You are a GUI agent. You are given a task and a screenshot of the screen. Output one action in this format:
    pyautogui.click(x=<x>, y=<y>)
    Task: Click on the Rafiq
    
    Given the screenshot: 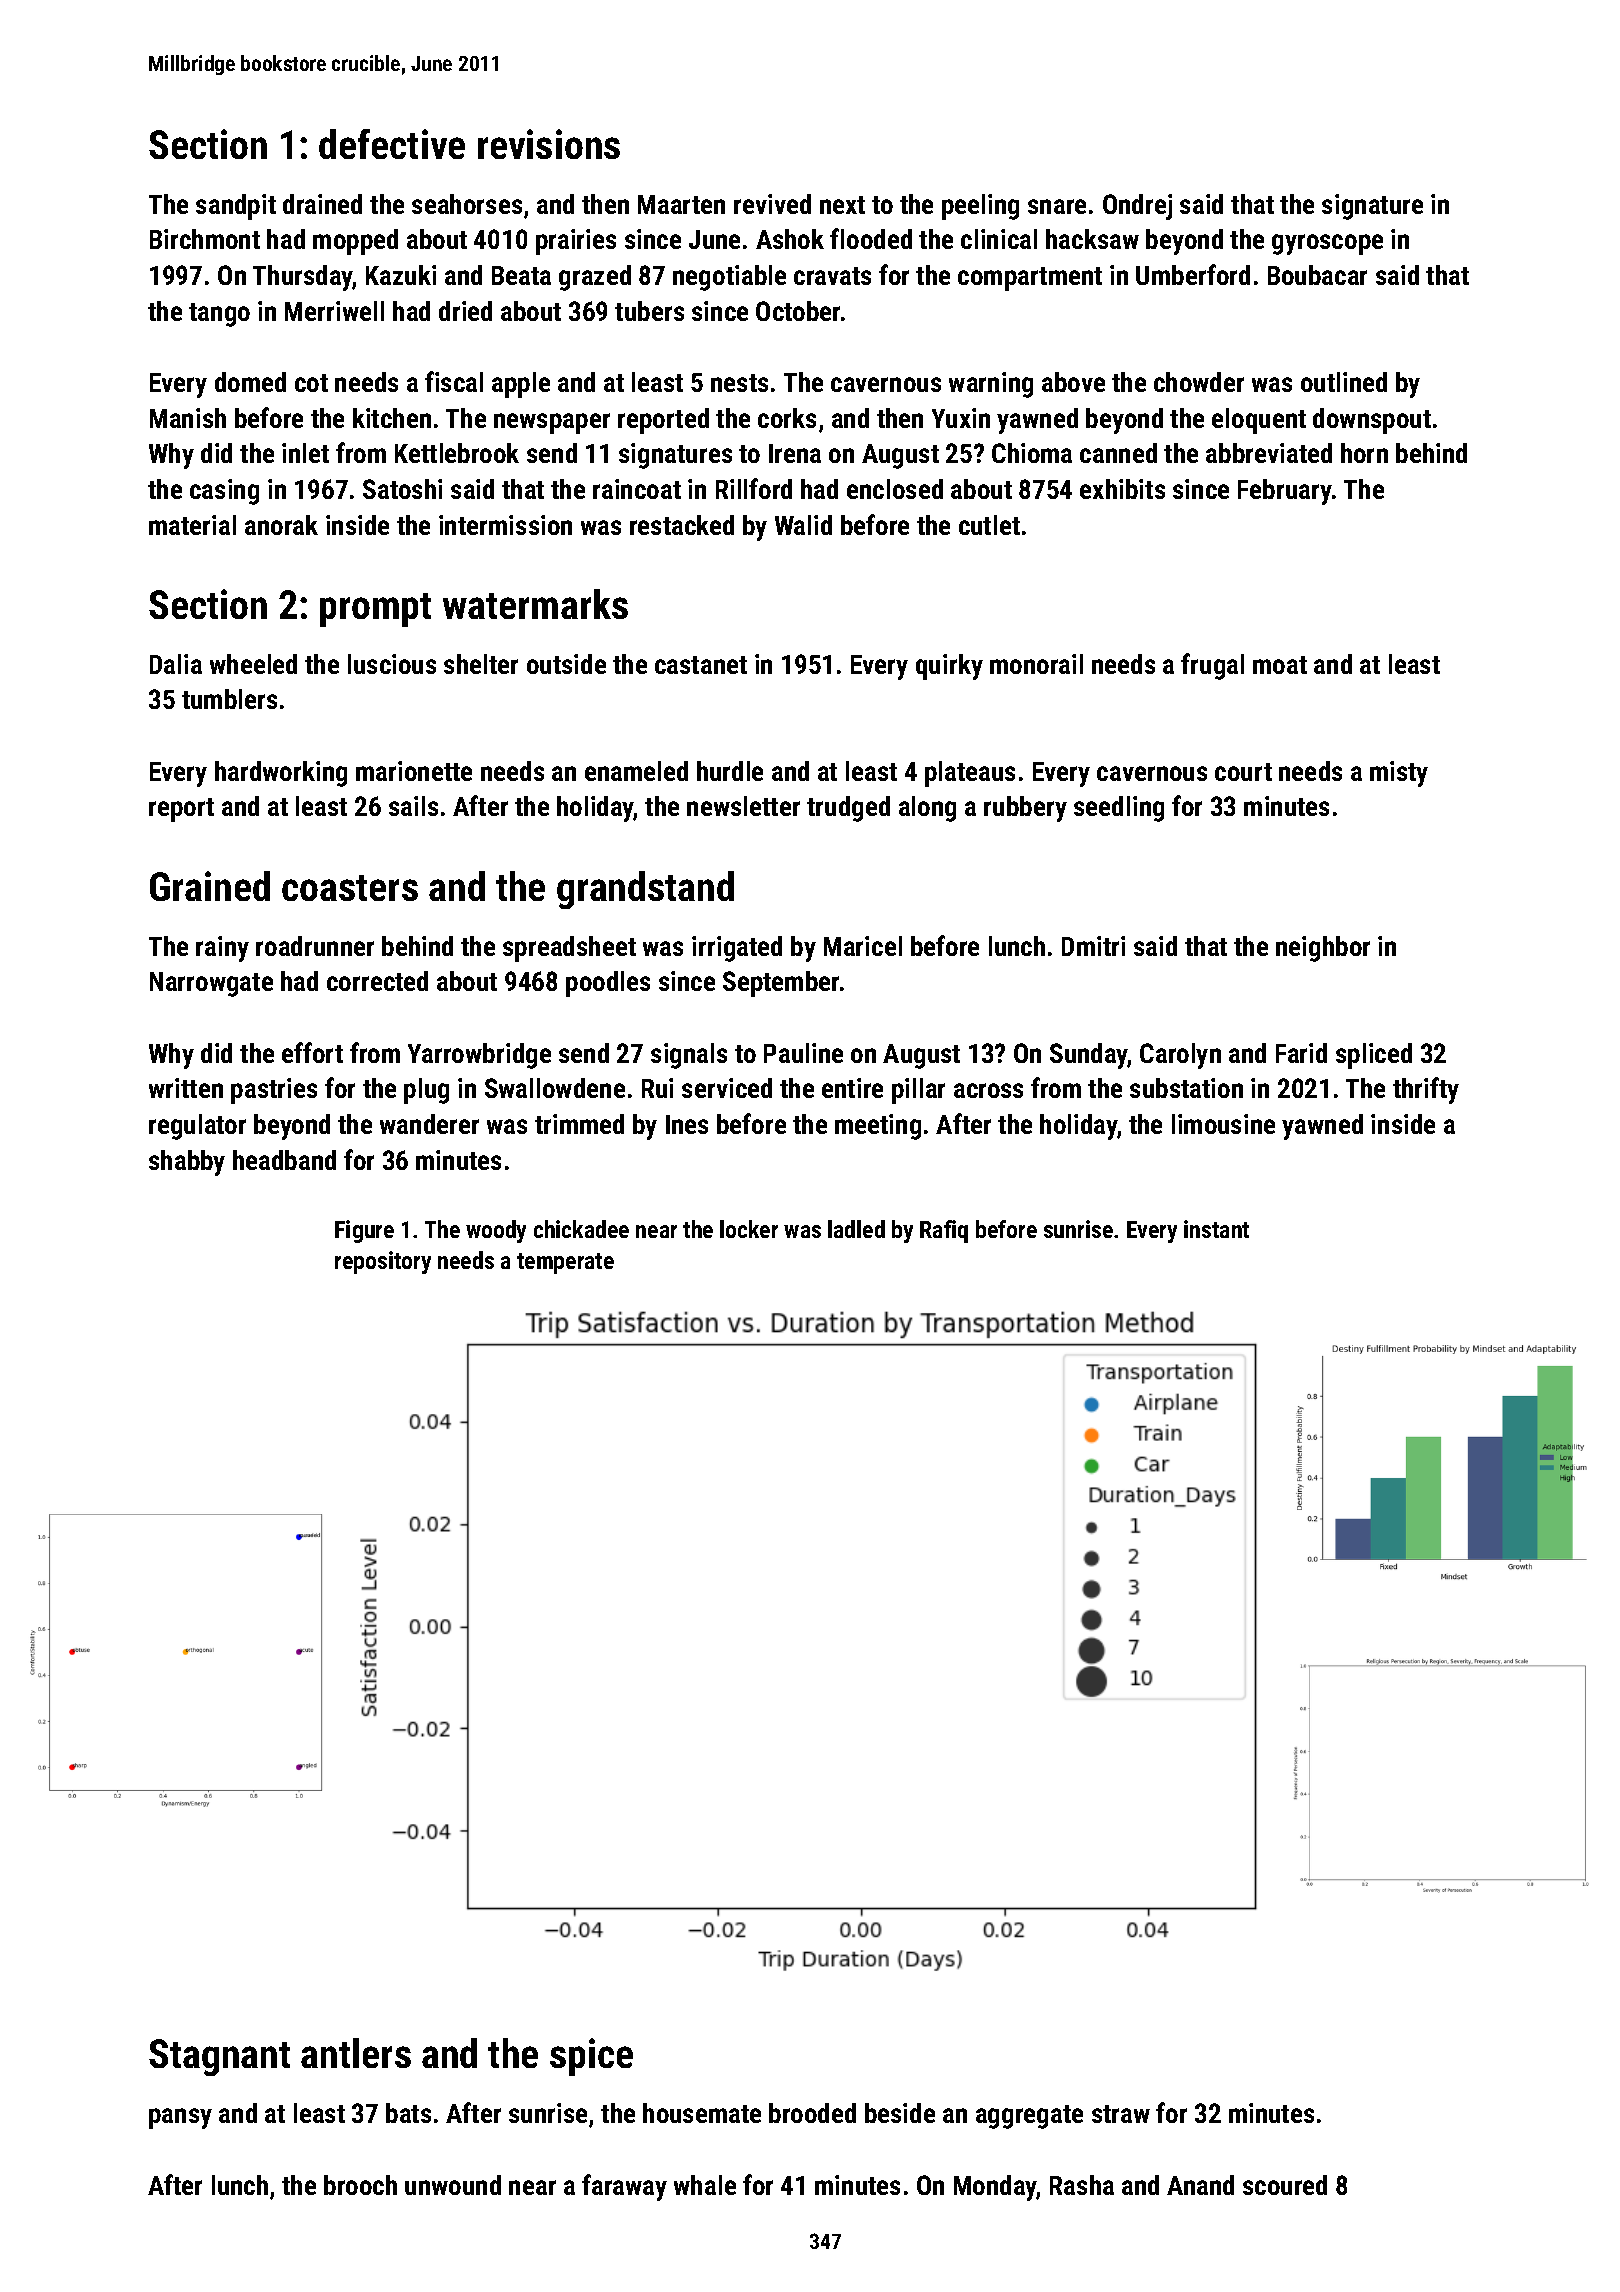 What is the action you would take?
    pyautogui.click(x=944, y=1231)
